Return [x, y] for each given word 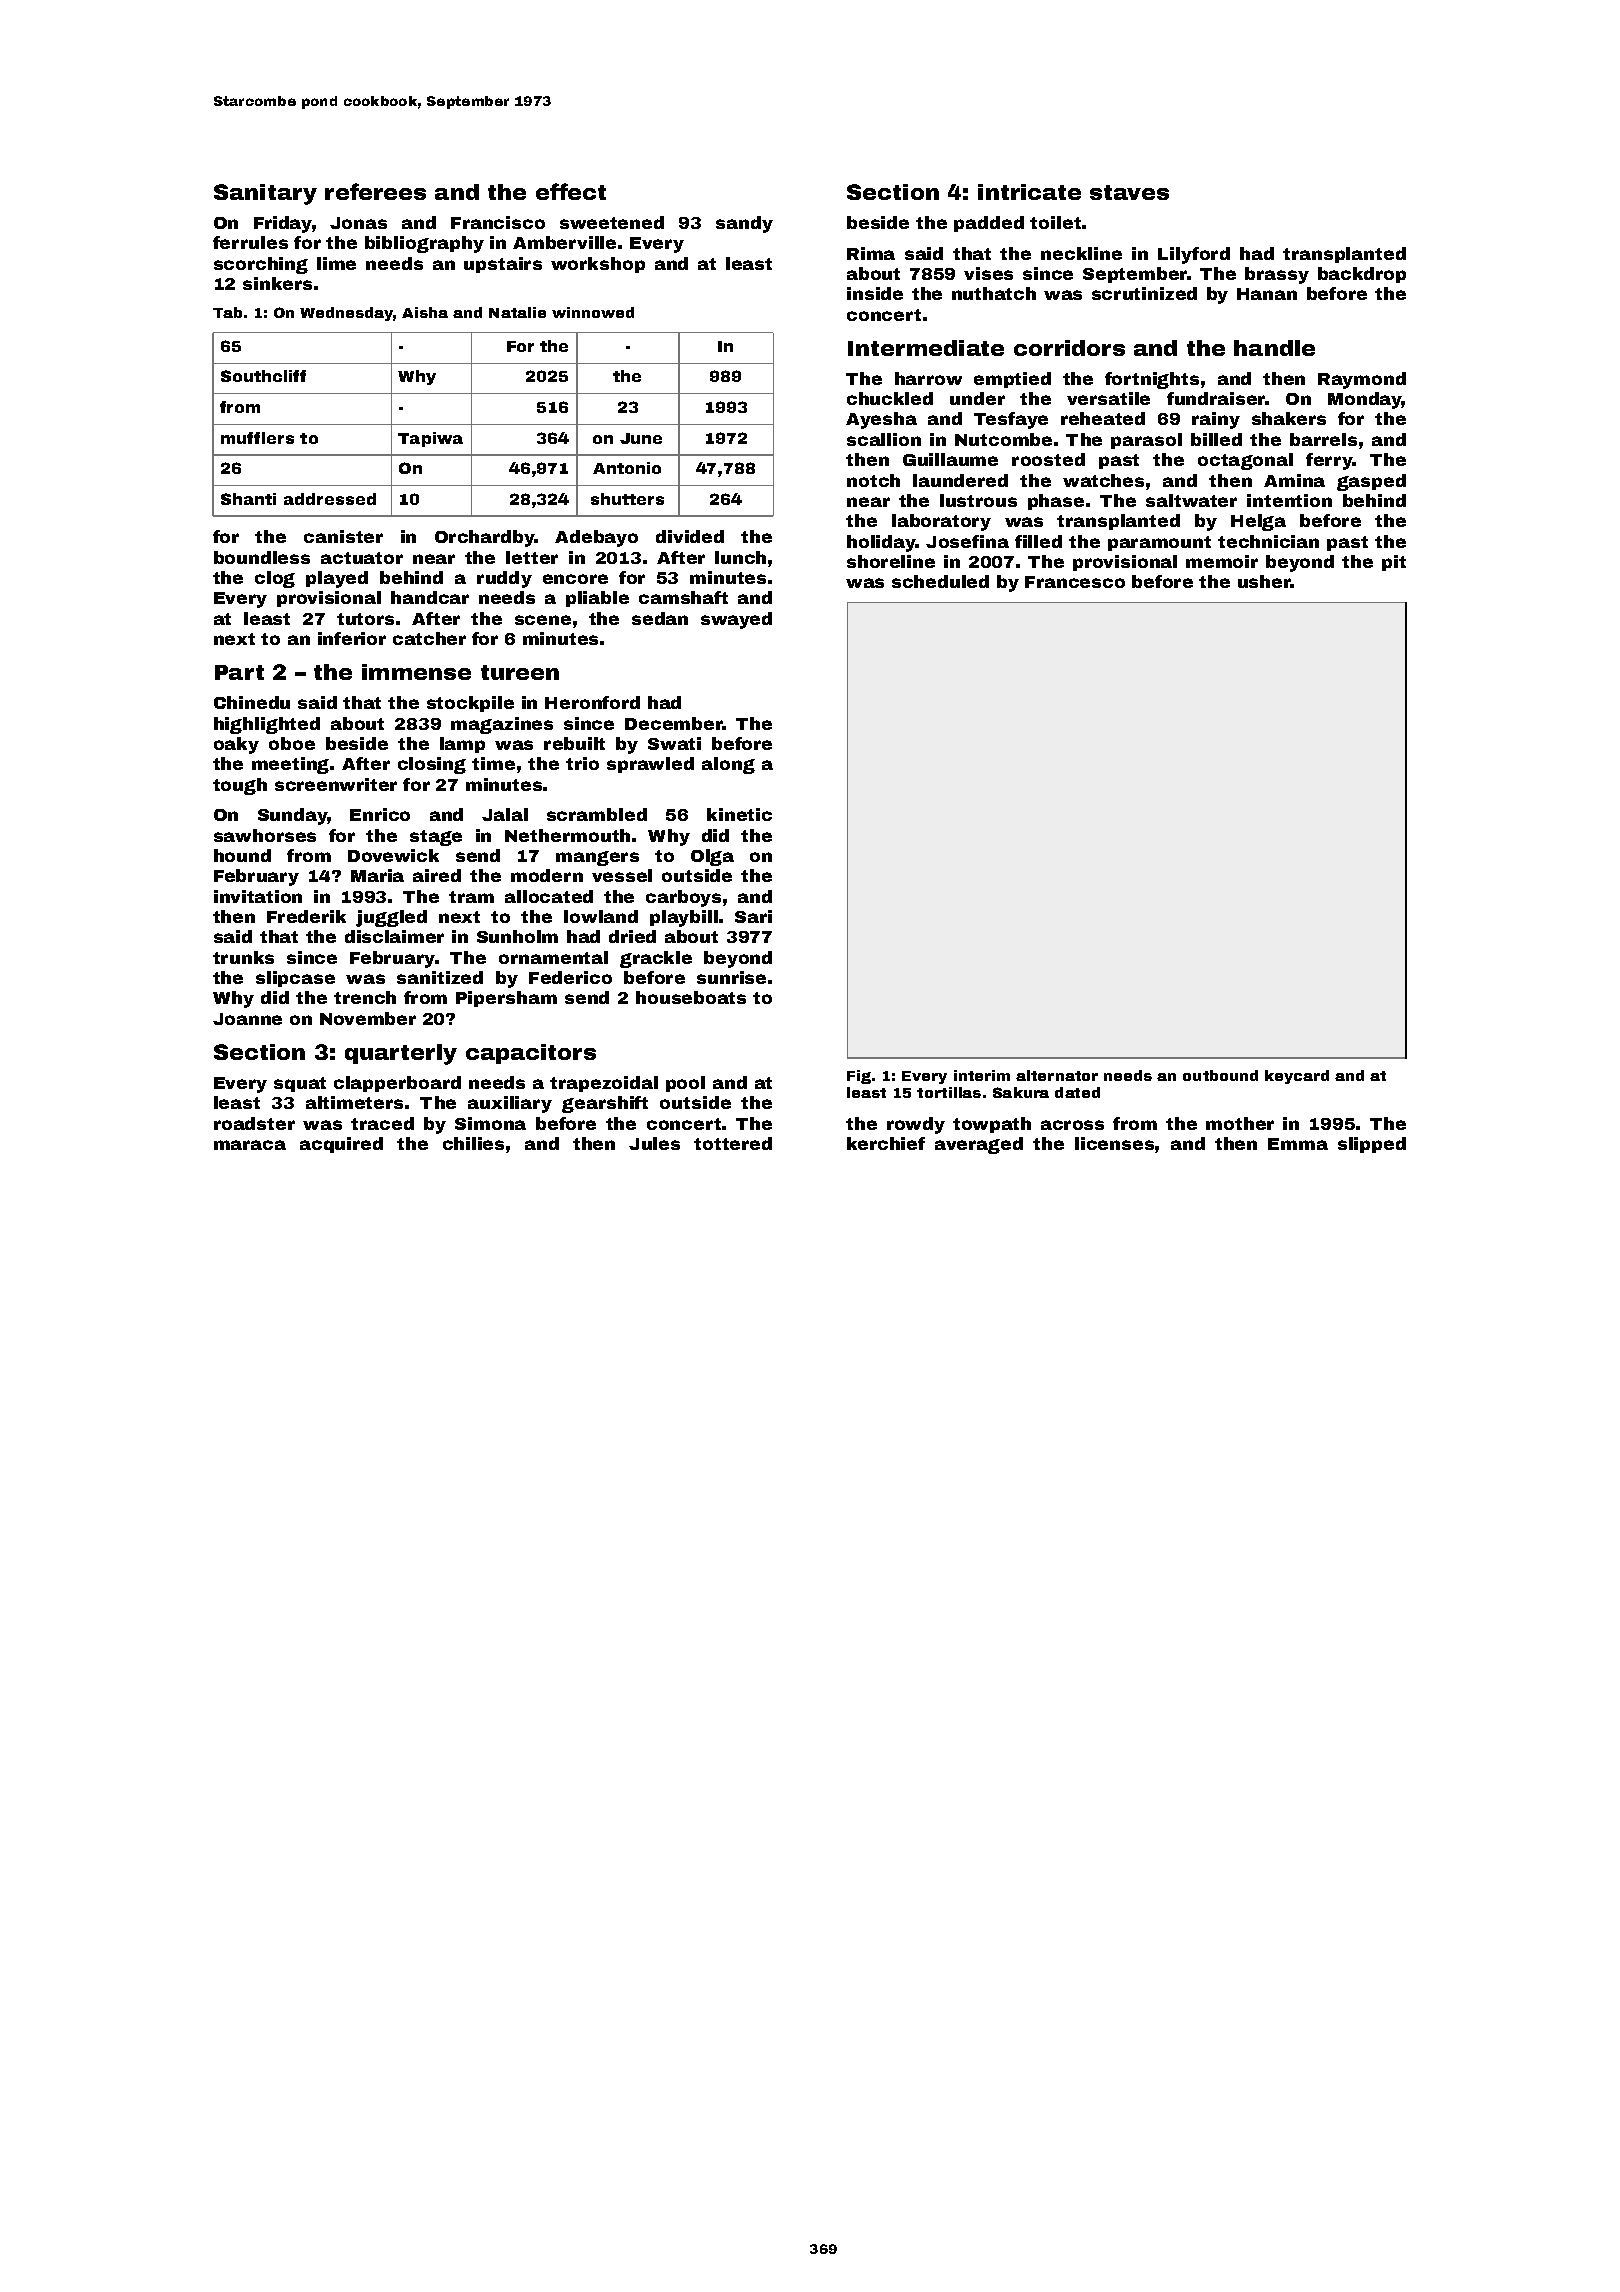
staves [1129, 192]
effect [571, 191]
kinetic [739, 814]
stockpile [470, 704]
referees [375, 191]
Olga [712, 857]
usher [1264, 581]
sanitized [440, 977]
